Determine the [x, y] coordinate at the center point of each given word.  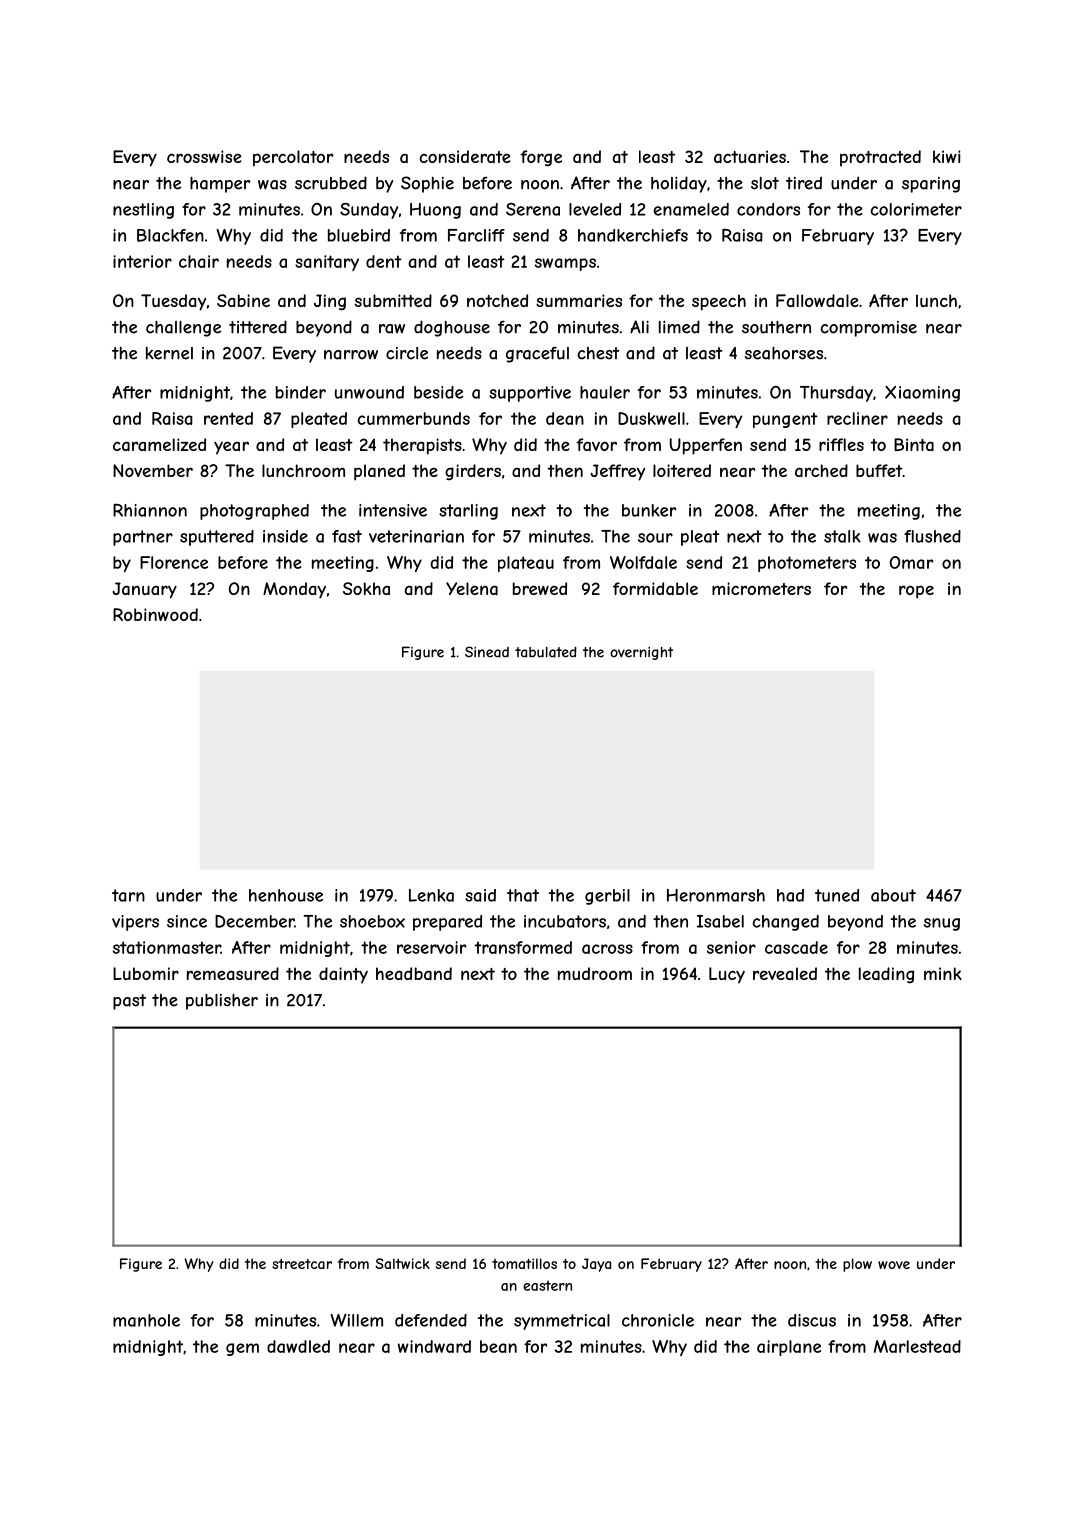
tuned [837, 895]
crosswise [204, 156]
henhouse [286, 895]
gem [242, 1349]
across [607, 949]
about [893, 895]
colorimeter [916, 209]
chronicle [658, 1320]
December [254, 921]
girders [473, 472]
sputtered [217, 538]
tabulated [546, 652]
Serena [533, 209]
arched [821, 470]
